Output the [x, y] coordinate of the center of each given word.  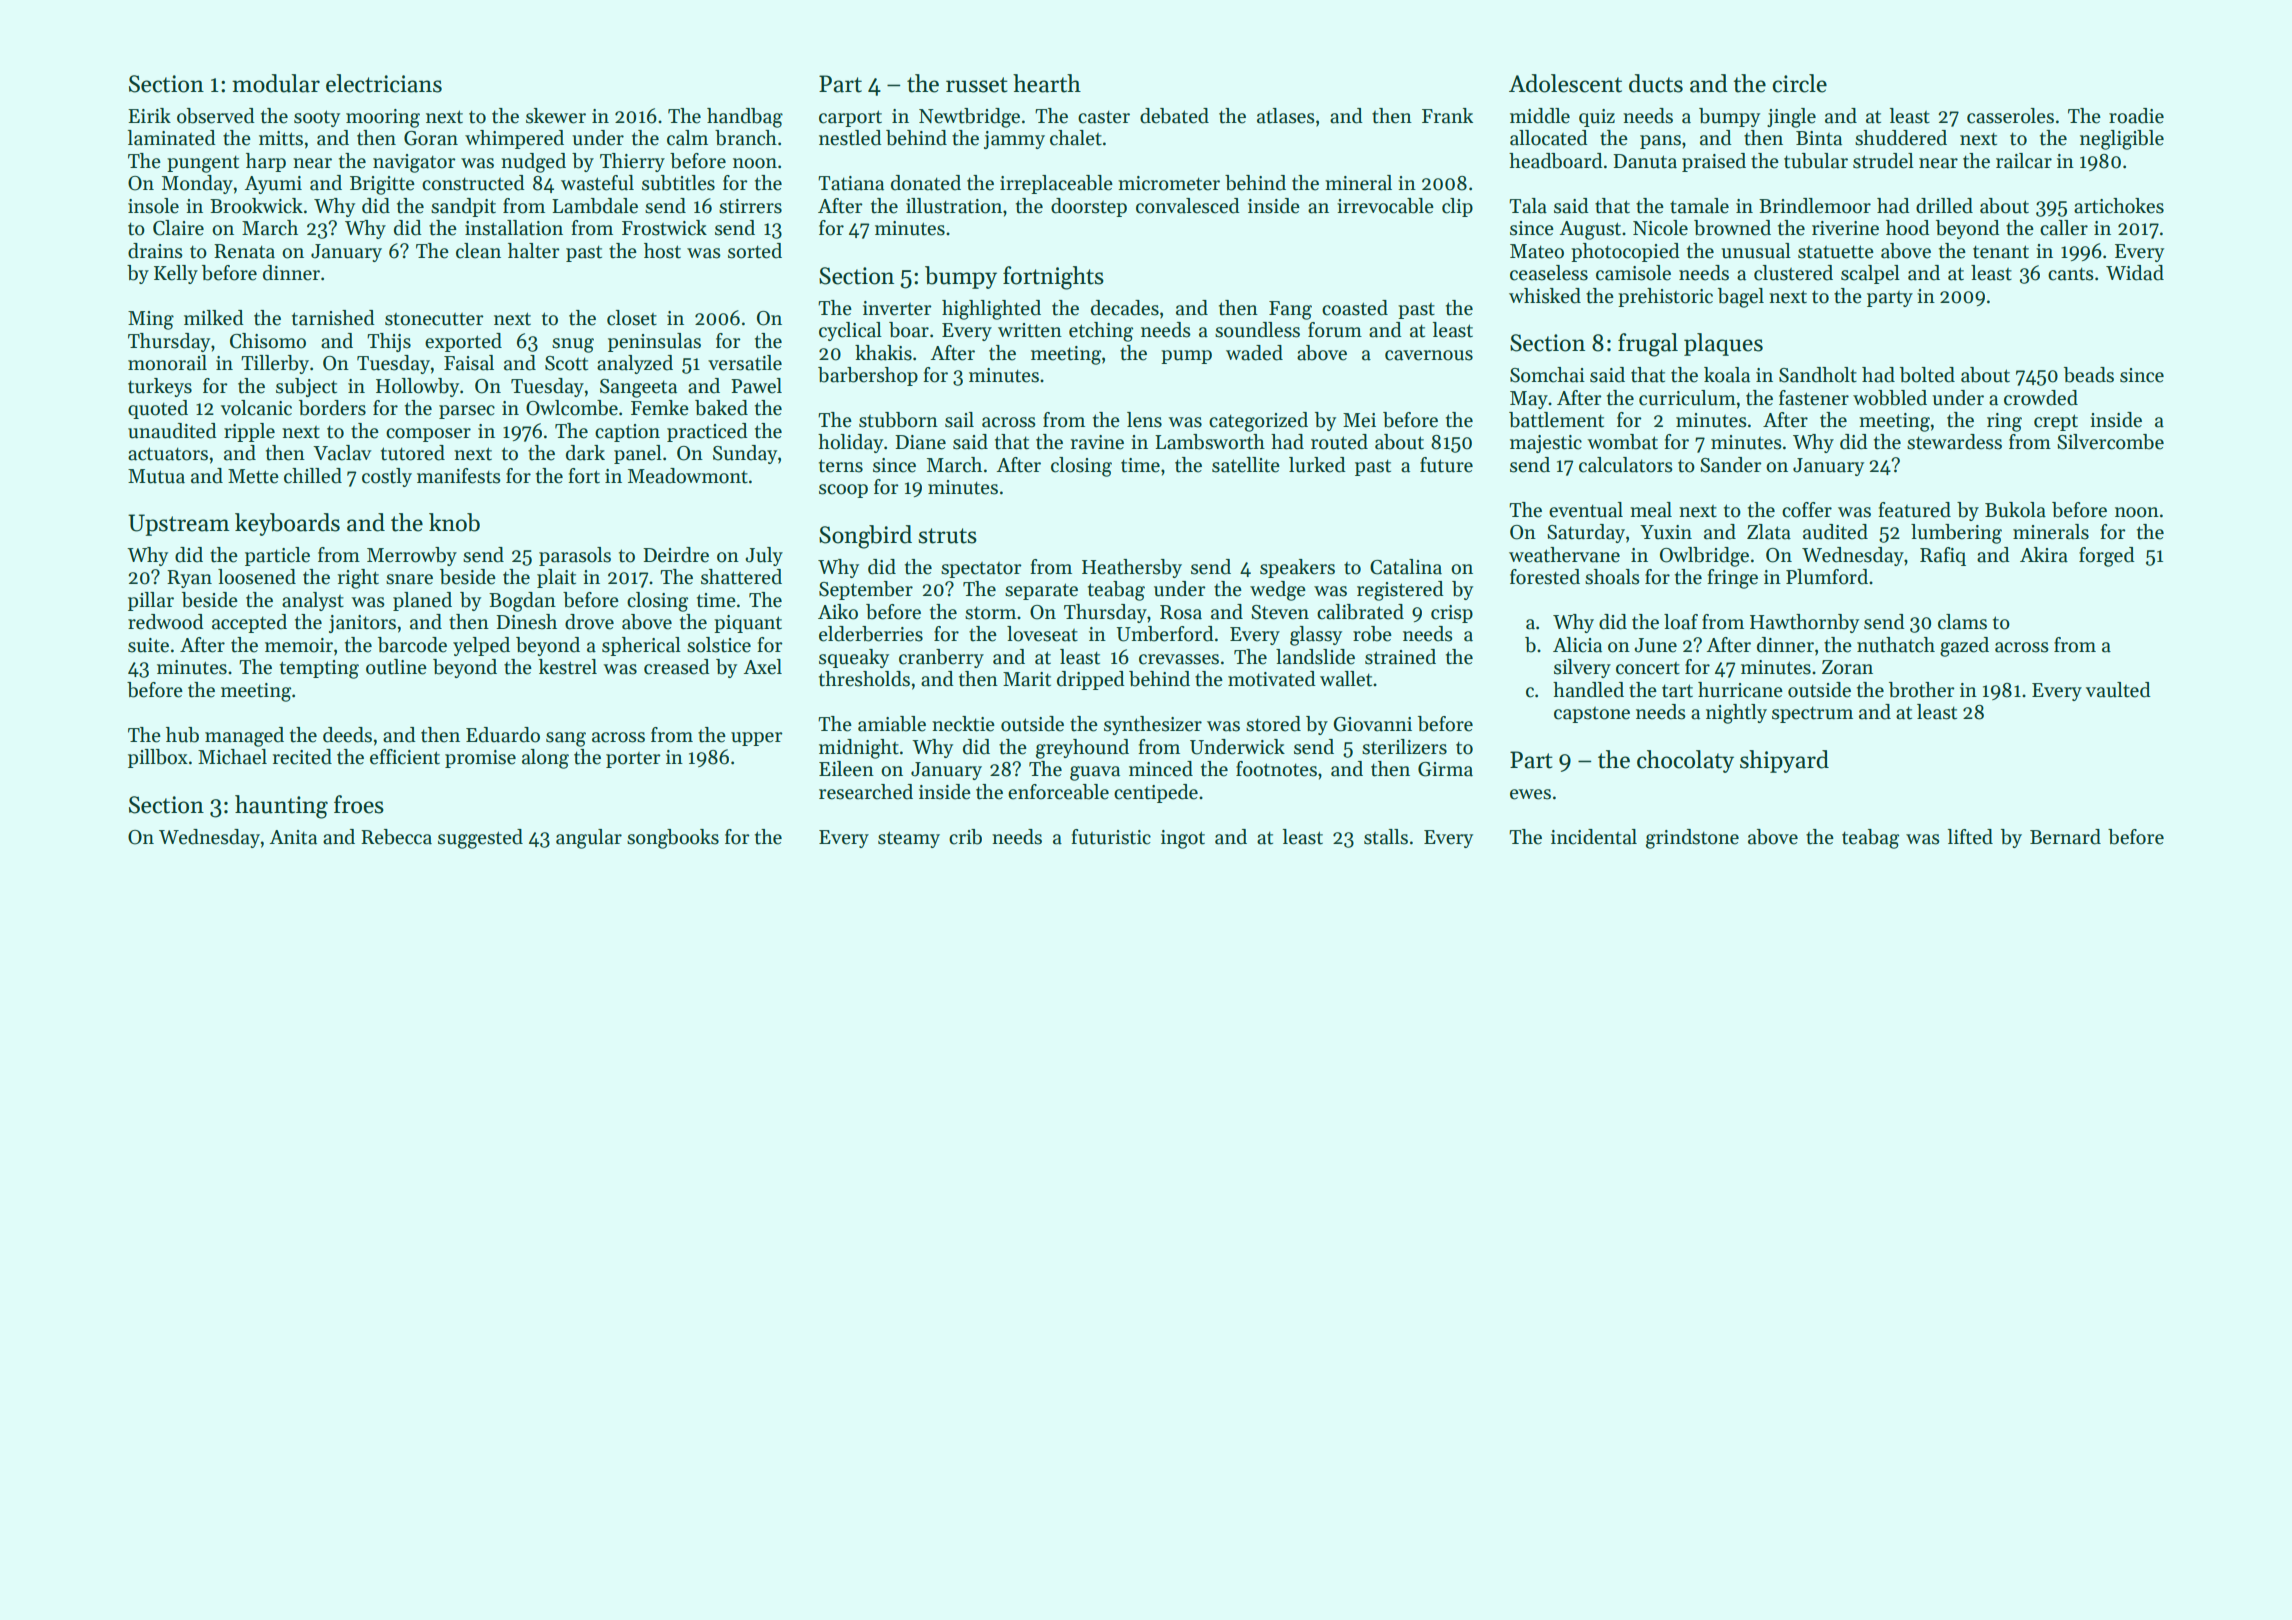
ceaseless [1549, 273]
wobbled [1890, 398]
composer [428, 435]
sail [959, 420]
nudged [533, 163]
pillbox [158, 758]
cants [2071, 274]
